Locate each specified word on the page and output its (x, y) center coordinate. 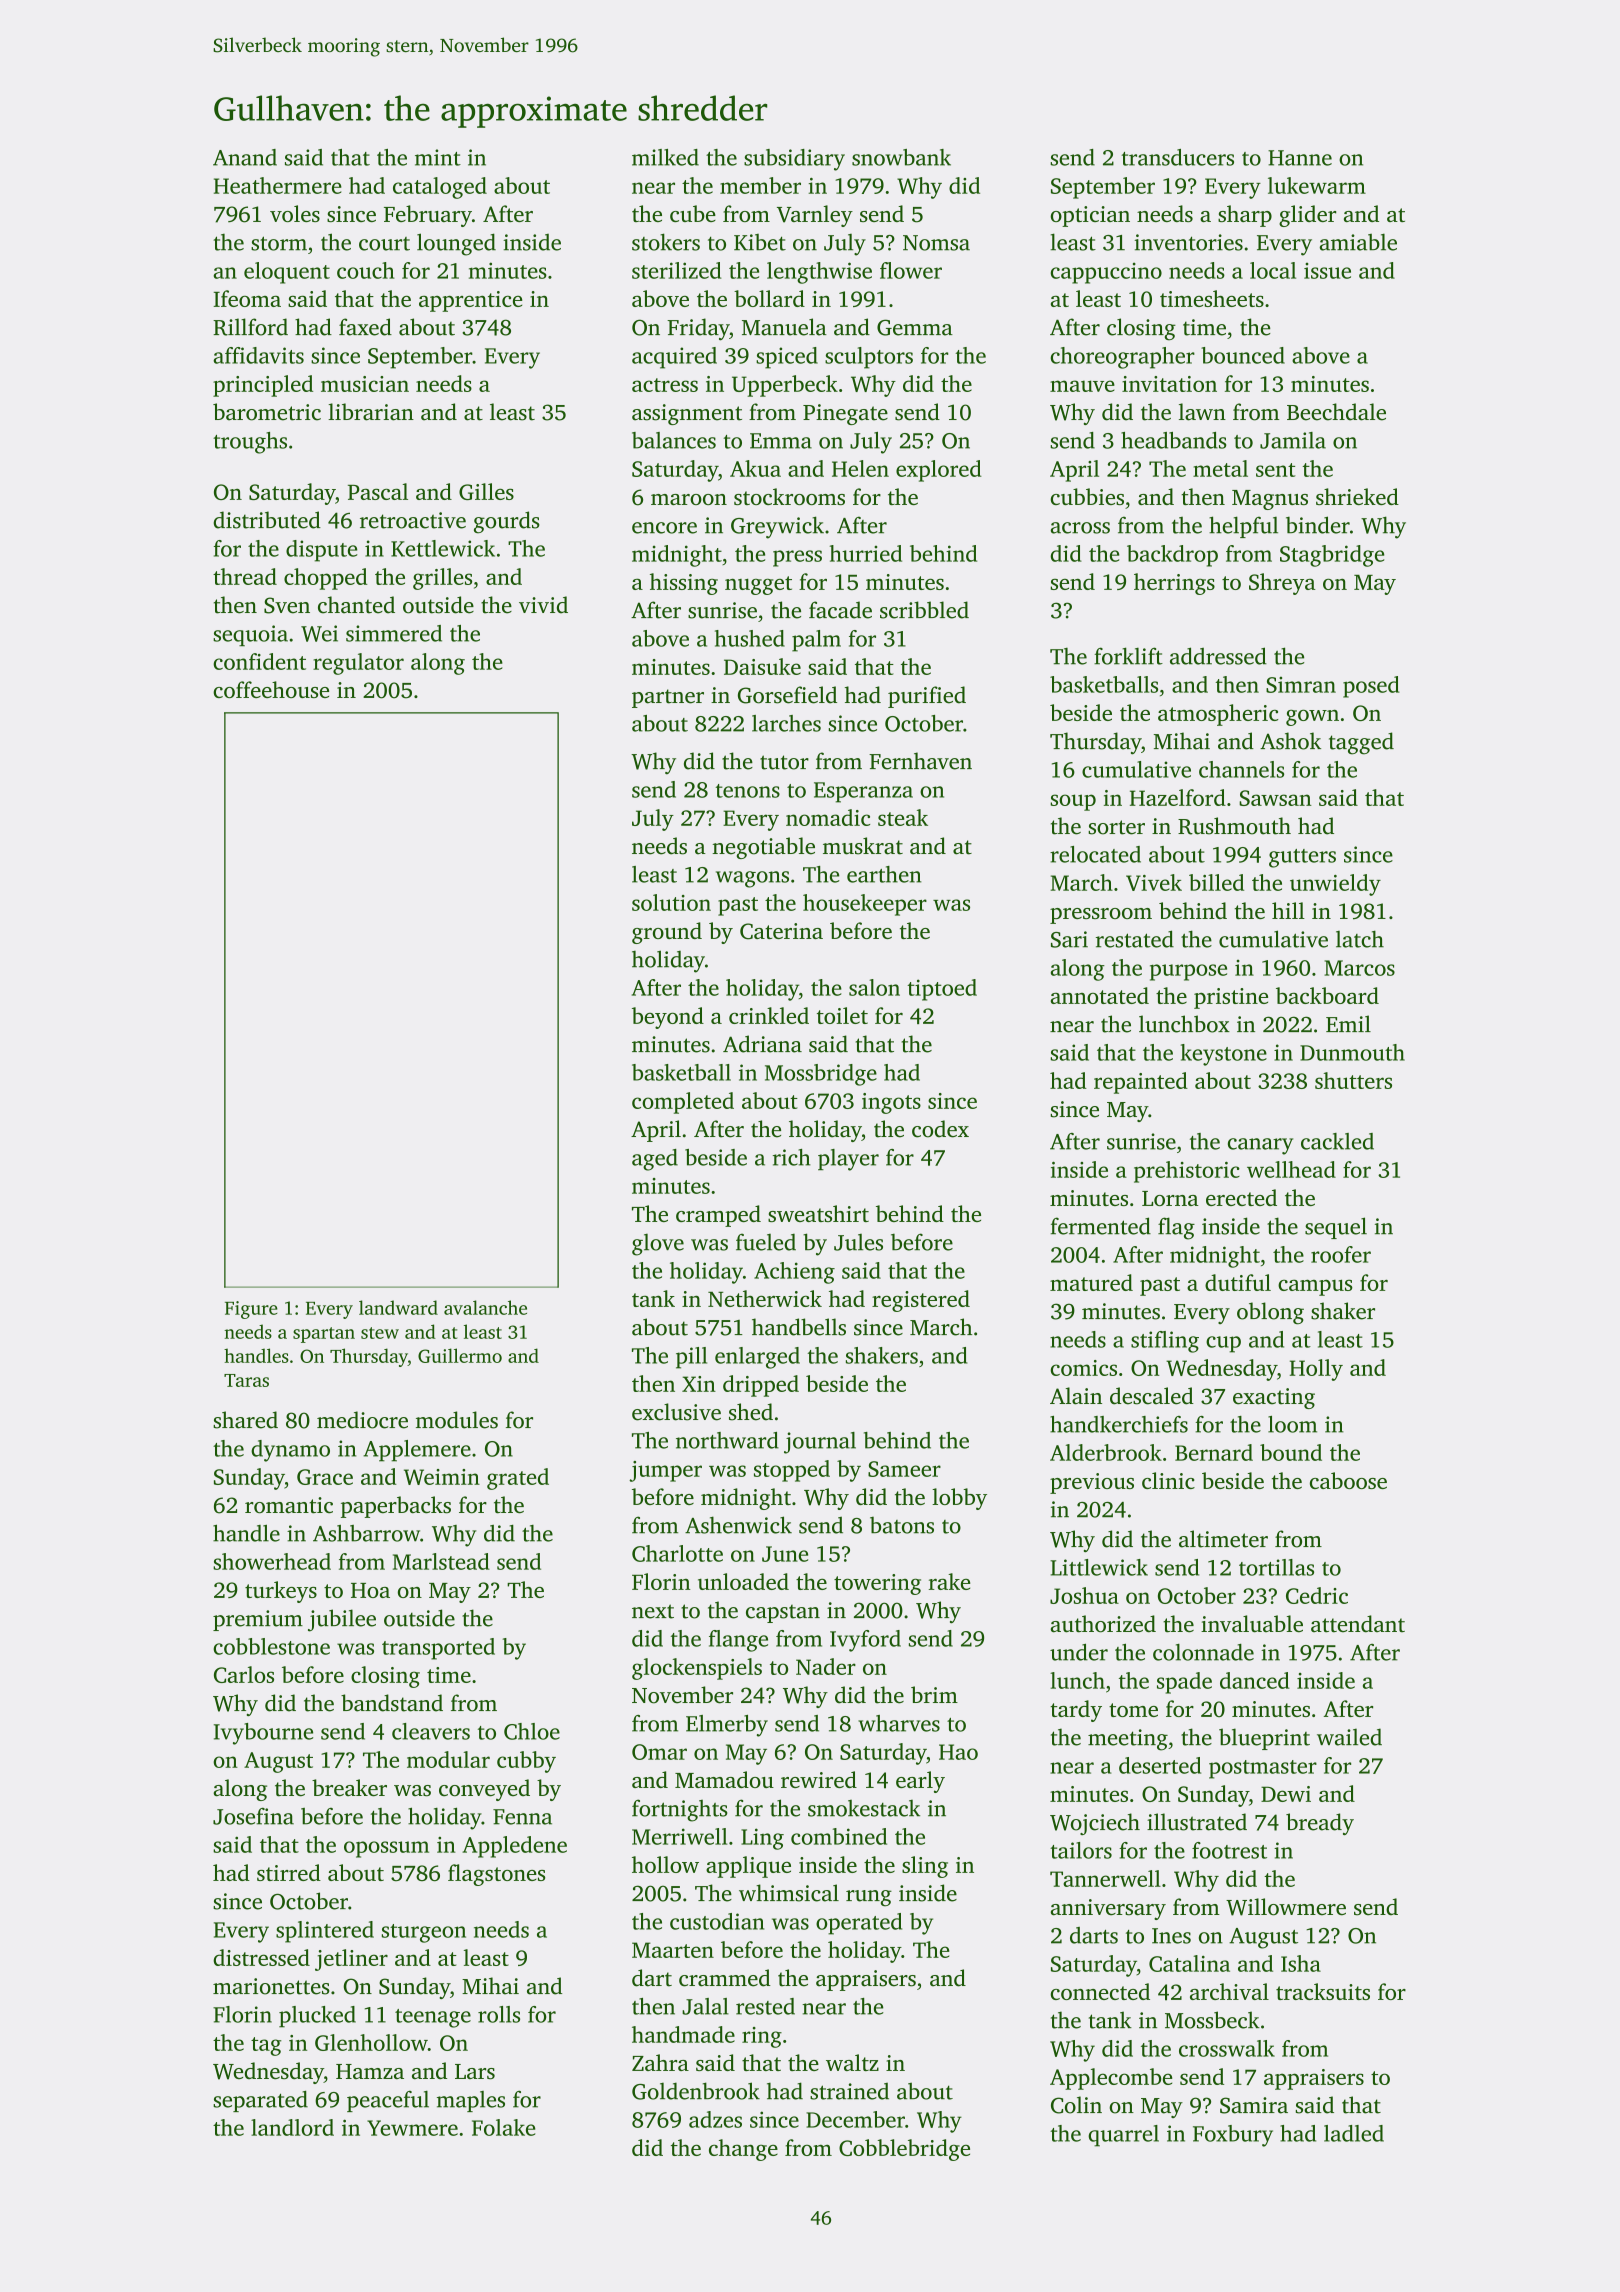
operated (859, 1924)
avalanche (485, 1307)
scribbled (924, 610)
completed (683, 1103)
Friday (698, 329)
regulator (358, 664)
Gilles (486, 491)
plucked (317, 2017)
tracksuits (1323, 1991)
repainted (1141, 1083)
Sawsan (1275, 798)
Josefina (253, 1816)
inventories (1189, 242)
